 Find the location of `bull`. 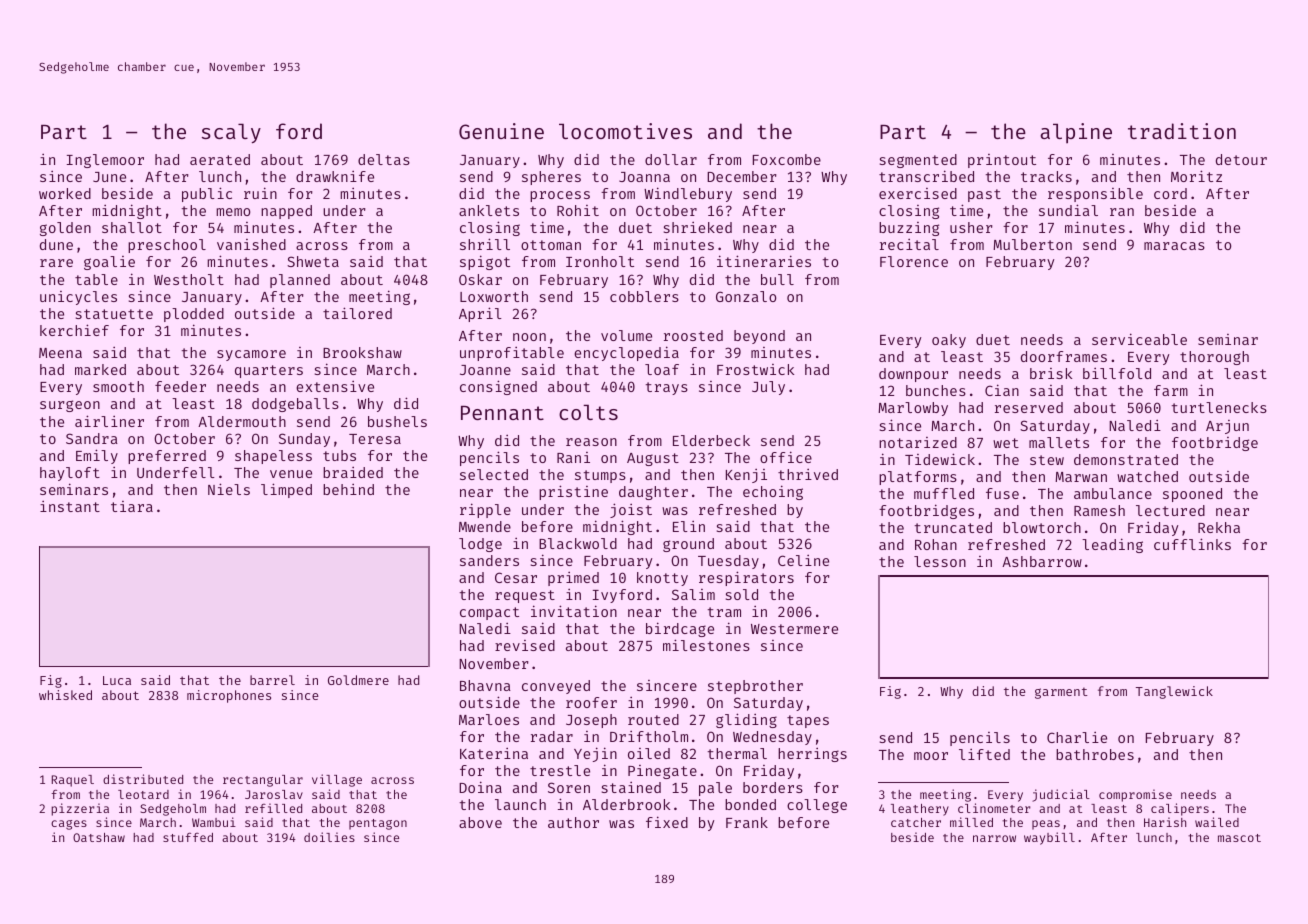

bull is located at coordinates (777, 279).
